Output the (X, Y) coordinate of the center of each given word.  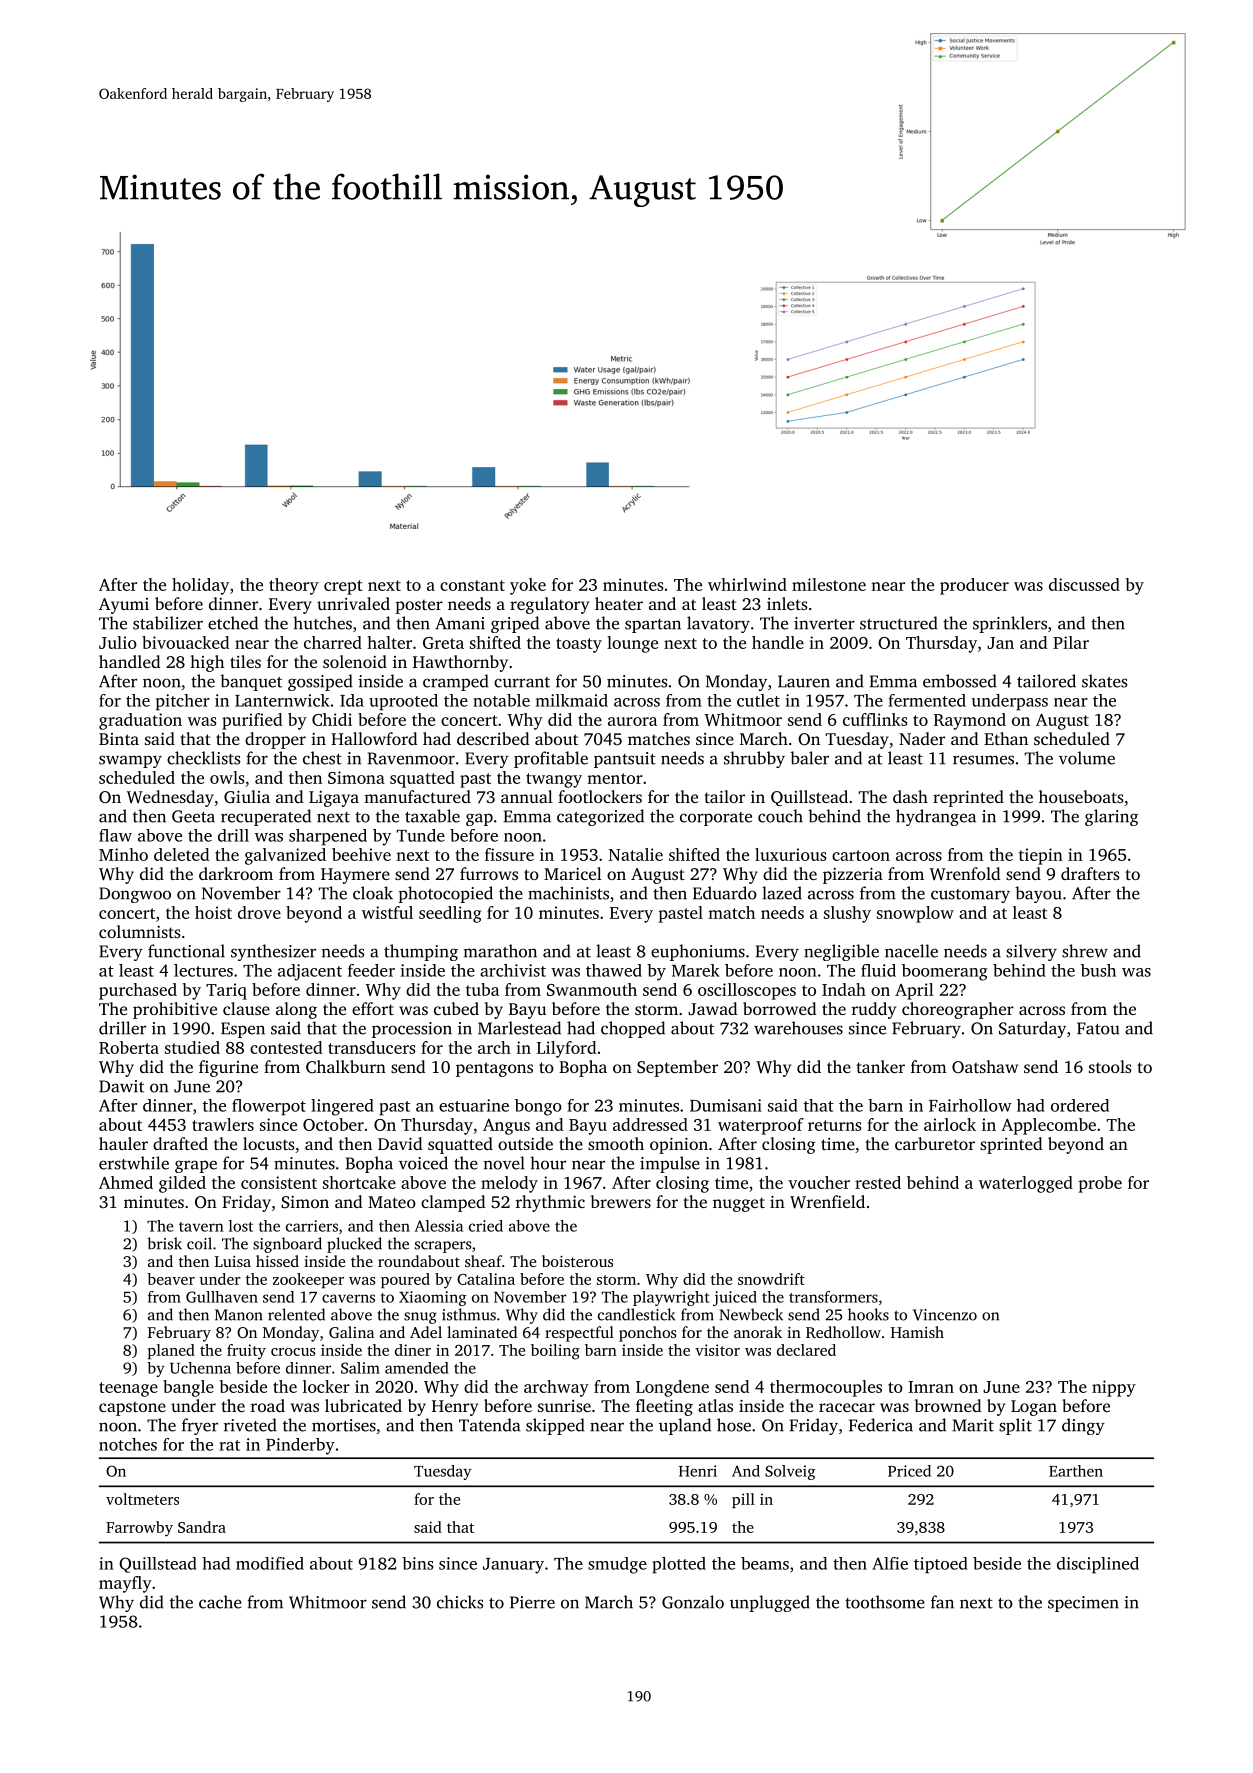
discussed (1084, 584)
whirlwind (747, 584)
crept (343, 587)
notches (128, 1444)
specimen (1083, 1604)
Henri (698, 1471)
